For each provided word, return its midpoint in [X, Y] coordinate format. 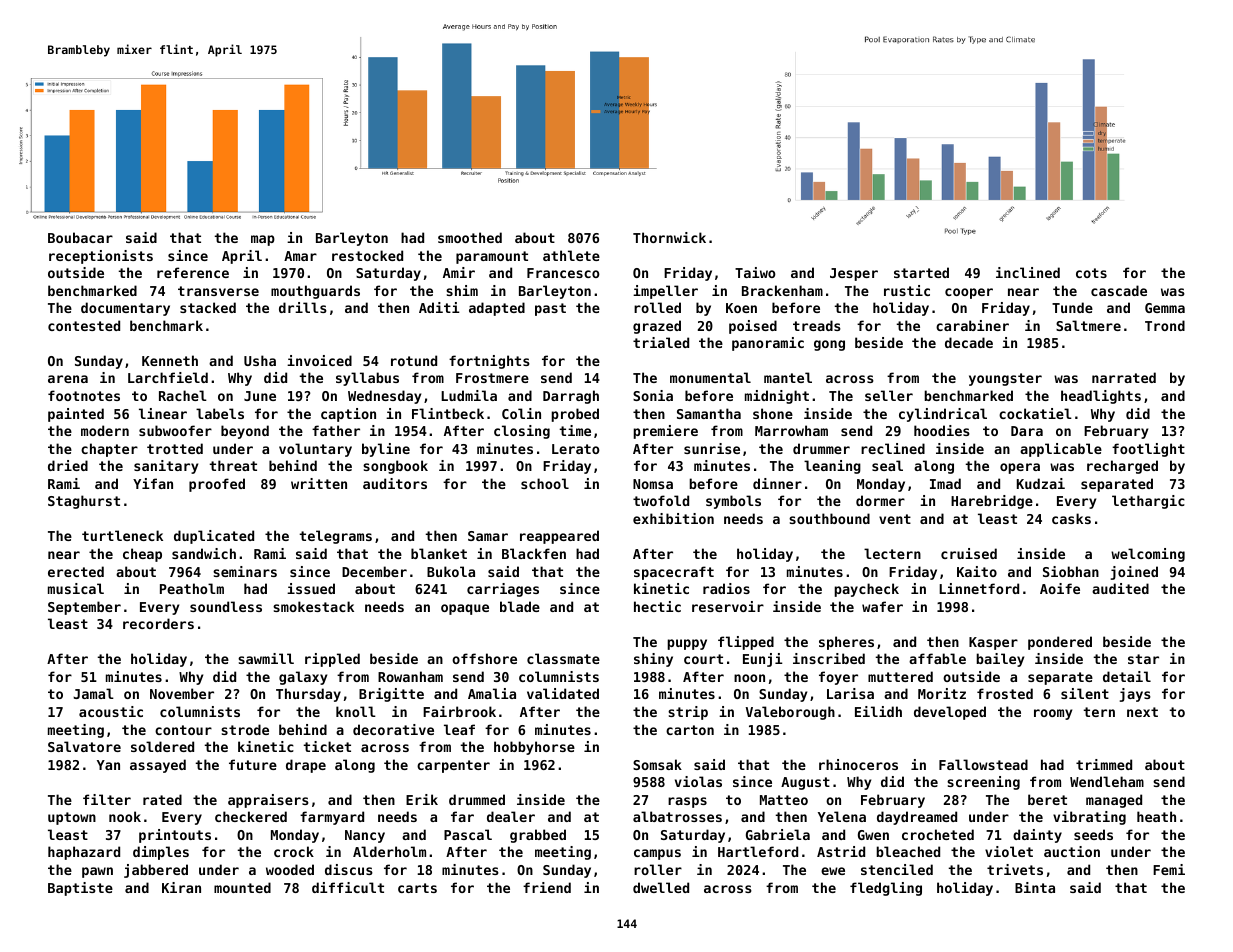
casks [1071, 518]
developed [950, 713]
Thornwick [669, 237]
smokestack [313, 606]
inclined [1028, 272]
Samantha [709, 413]
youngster [1005, 379]
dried [68, 465]
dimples [161, 853]
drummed [477, 799]
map [263, 240]
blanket [439, 553]
